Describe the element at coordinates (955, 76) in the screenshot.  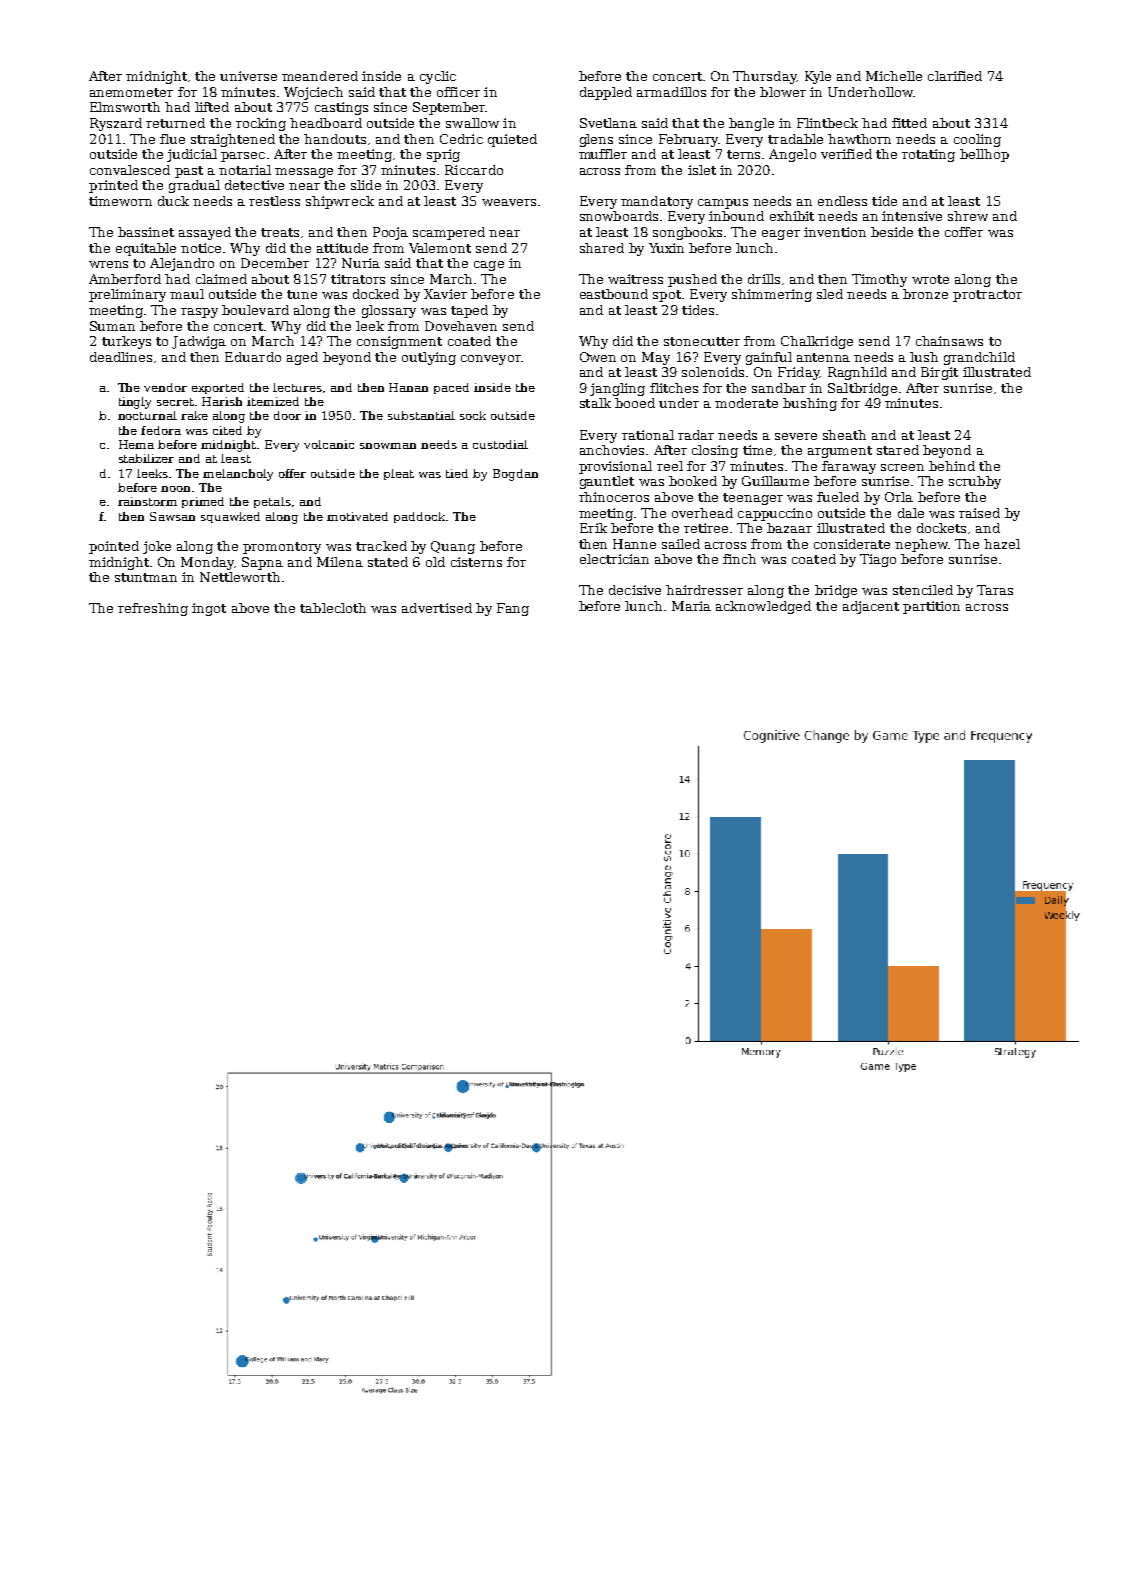
I see `clarified` at that location.
